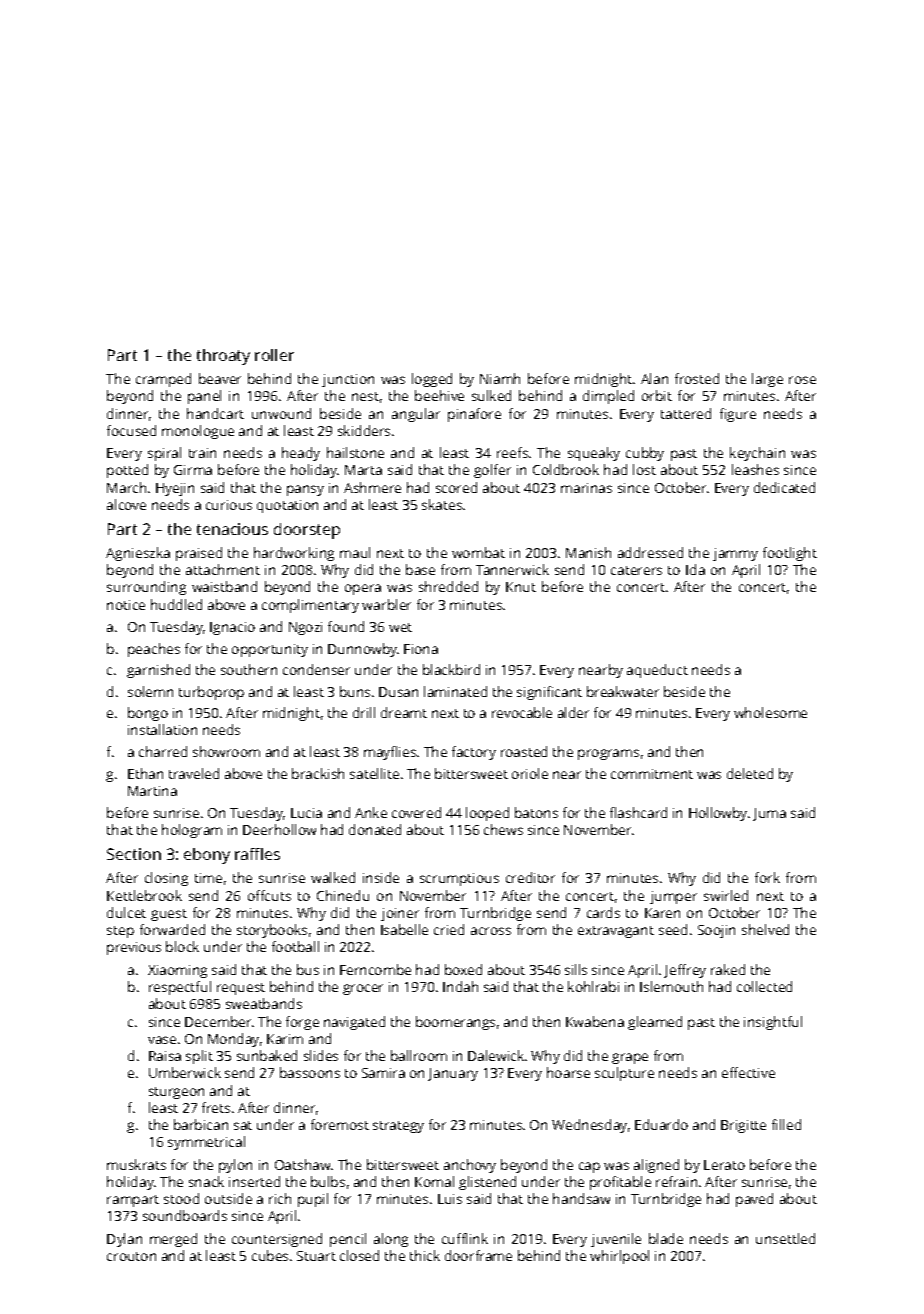  Describe the element at coordinates (294, 554) in the screenshot. I see `hardworking` at that location.
